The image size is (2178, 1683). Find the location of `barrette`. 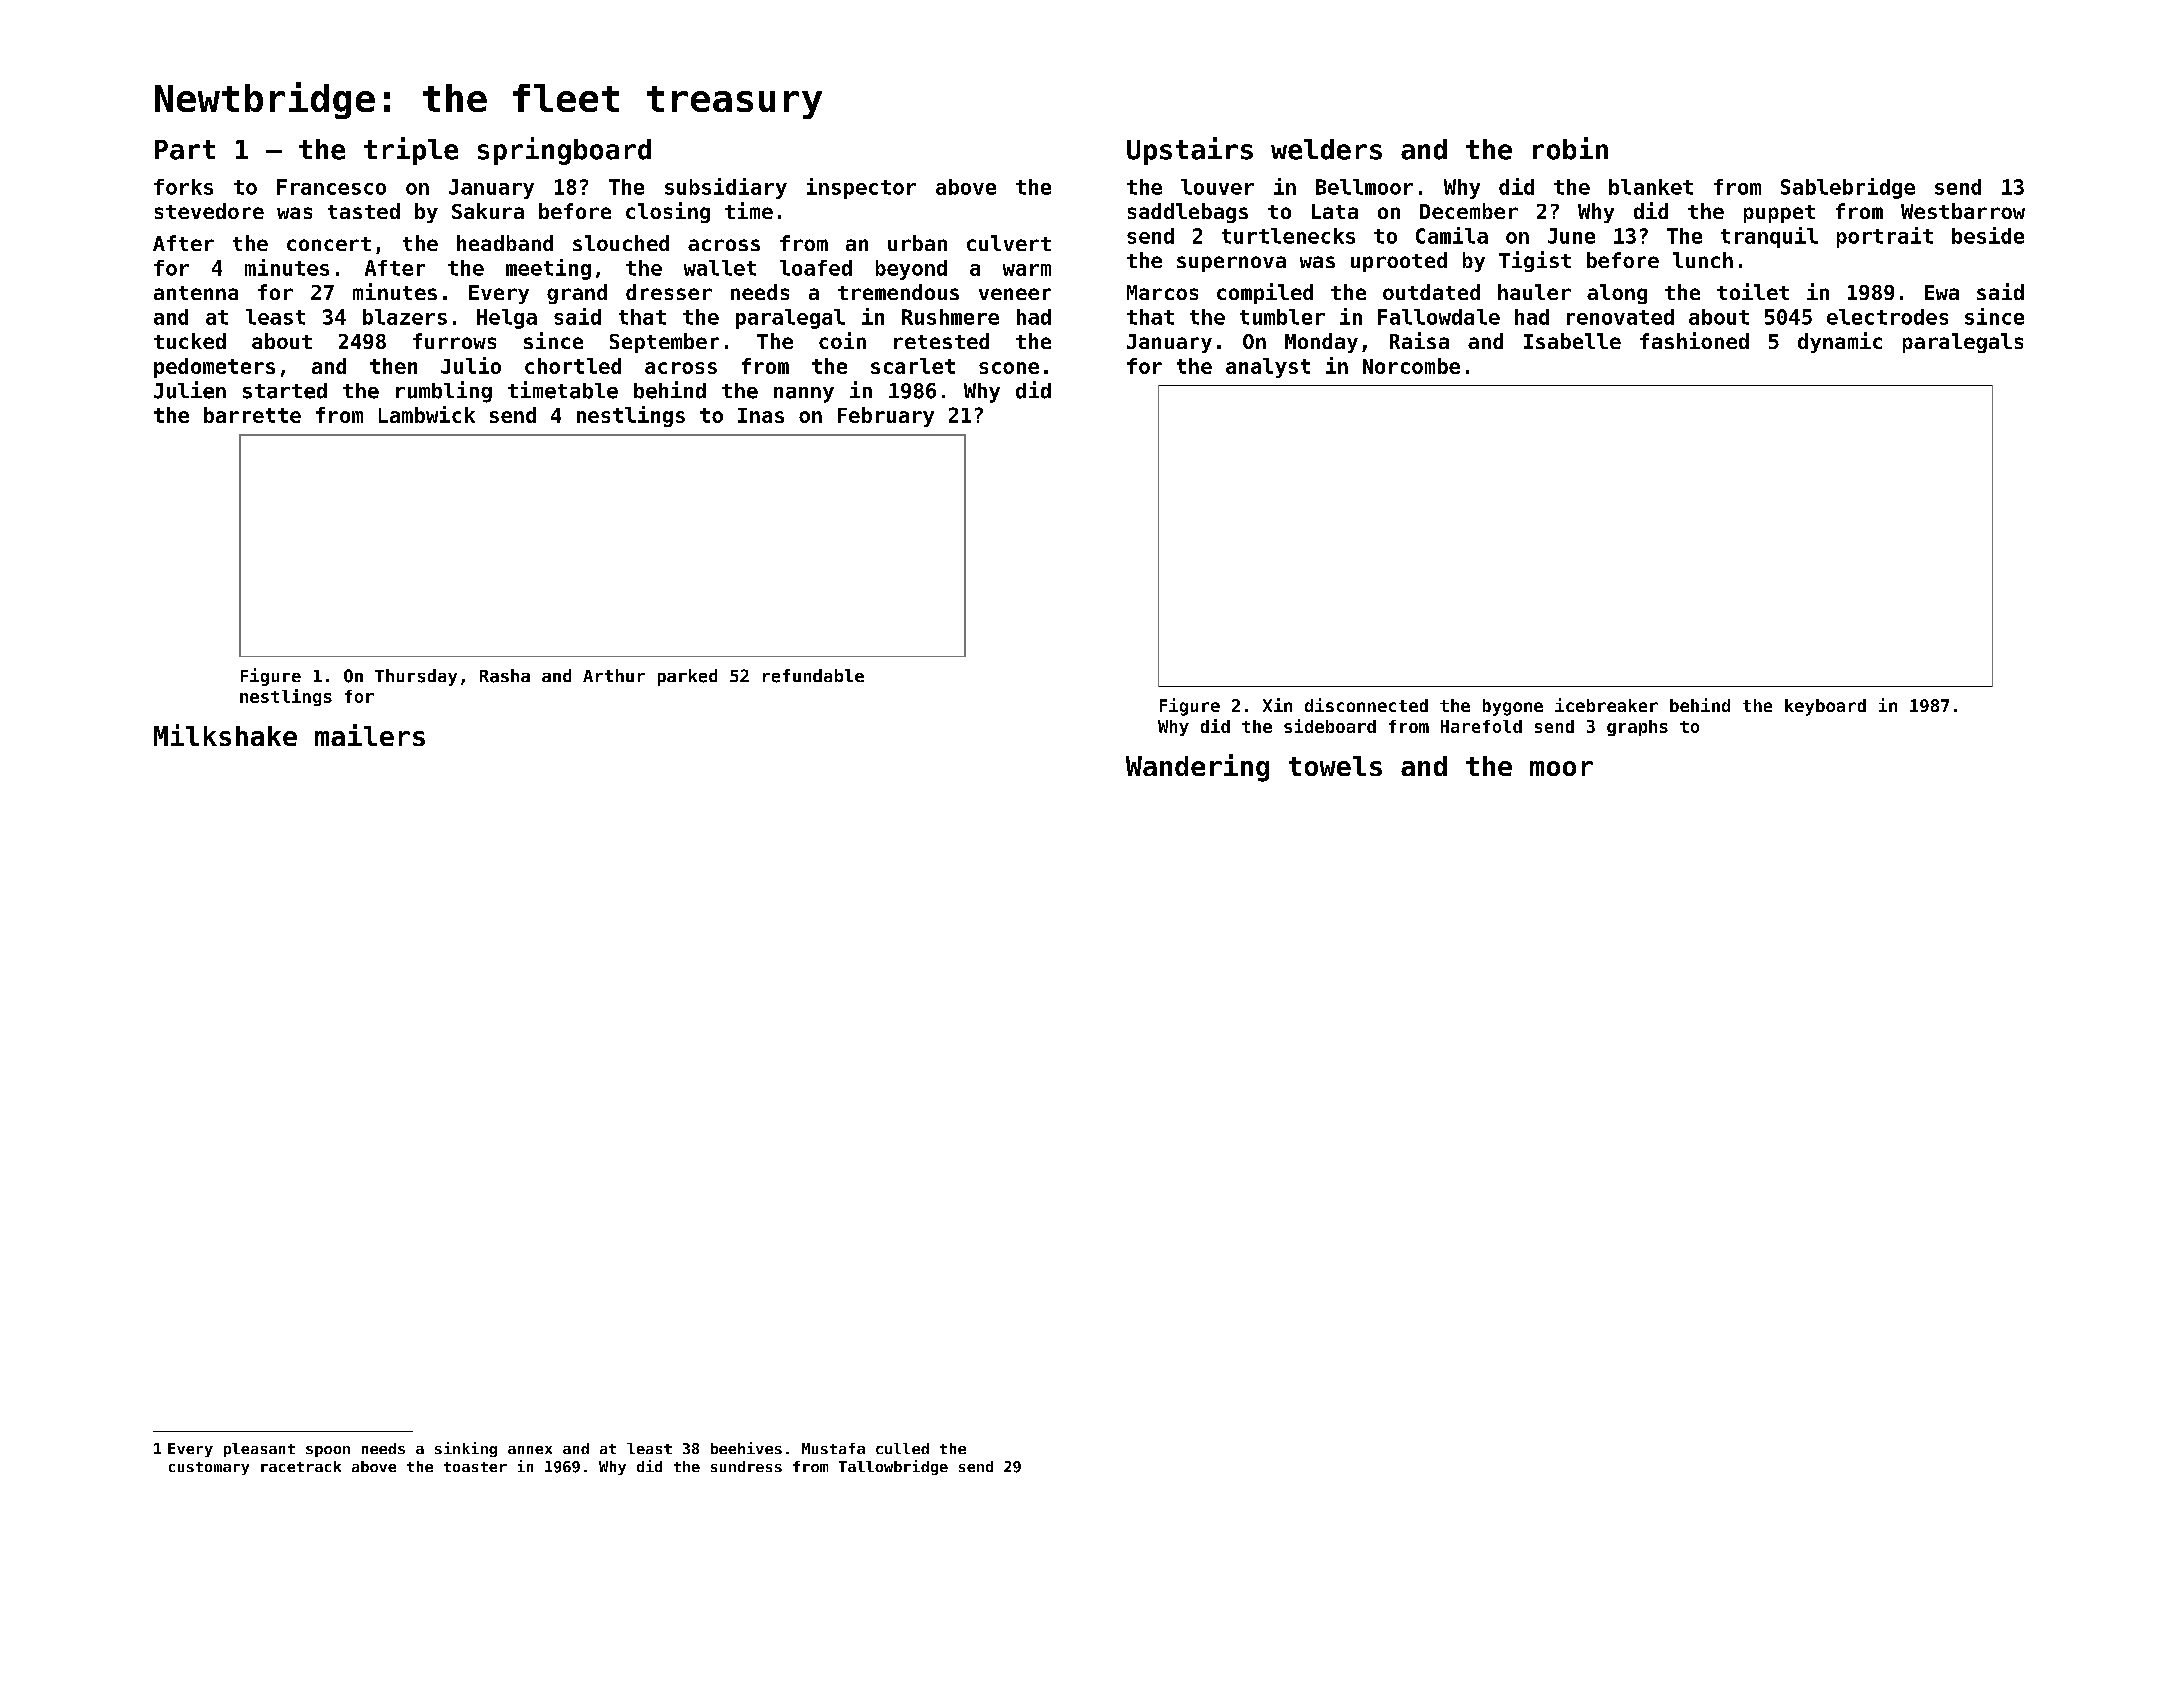

barrette is located at coordinates (252, 415).
